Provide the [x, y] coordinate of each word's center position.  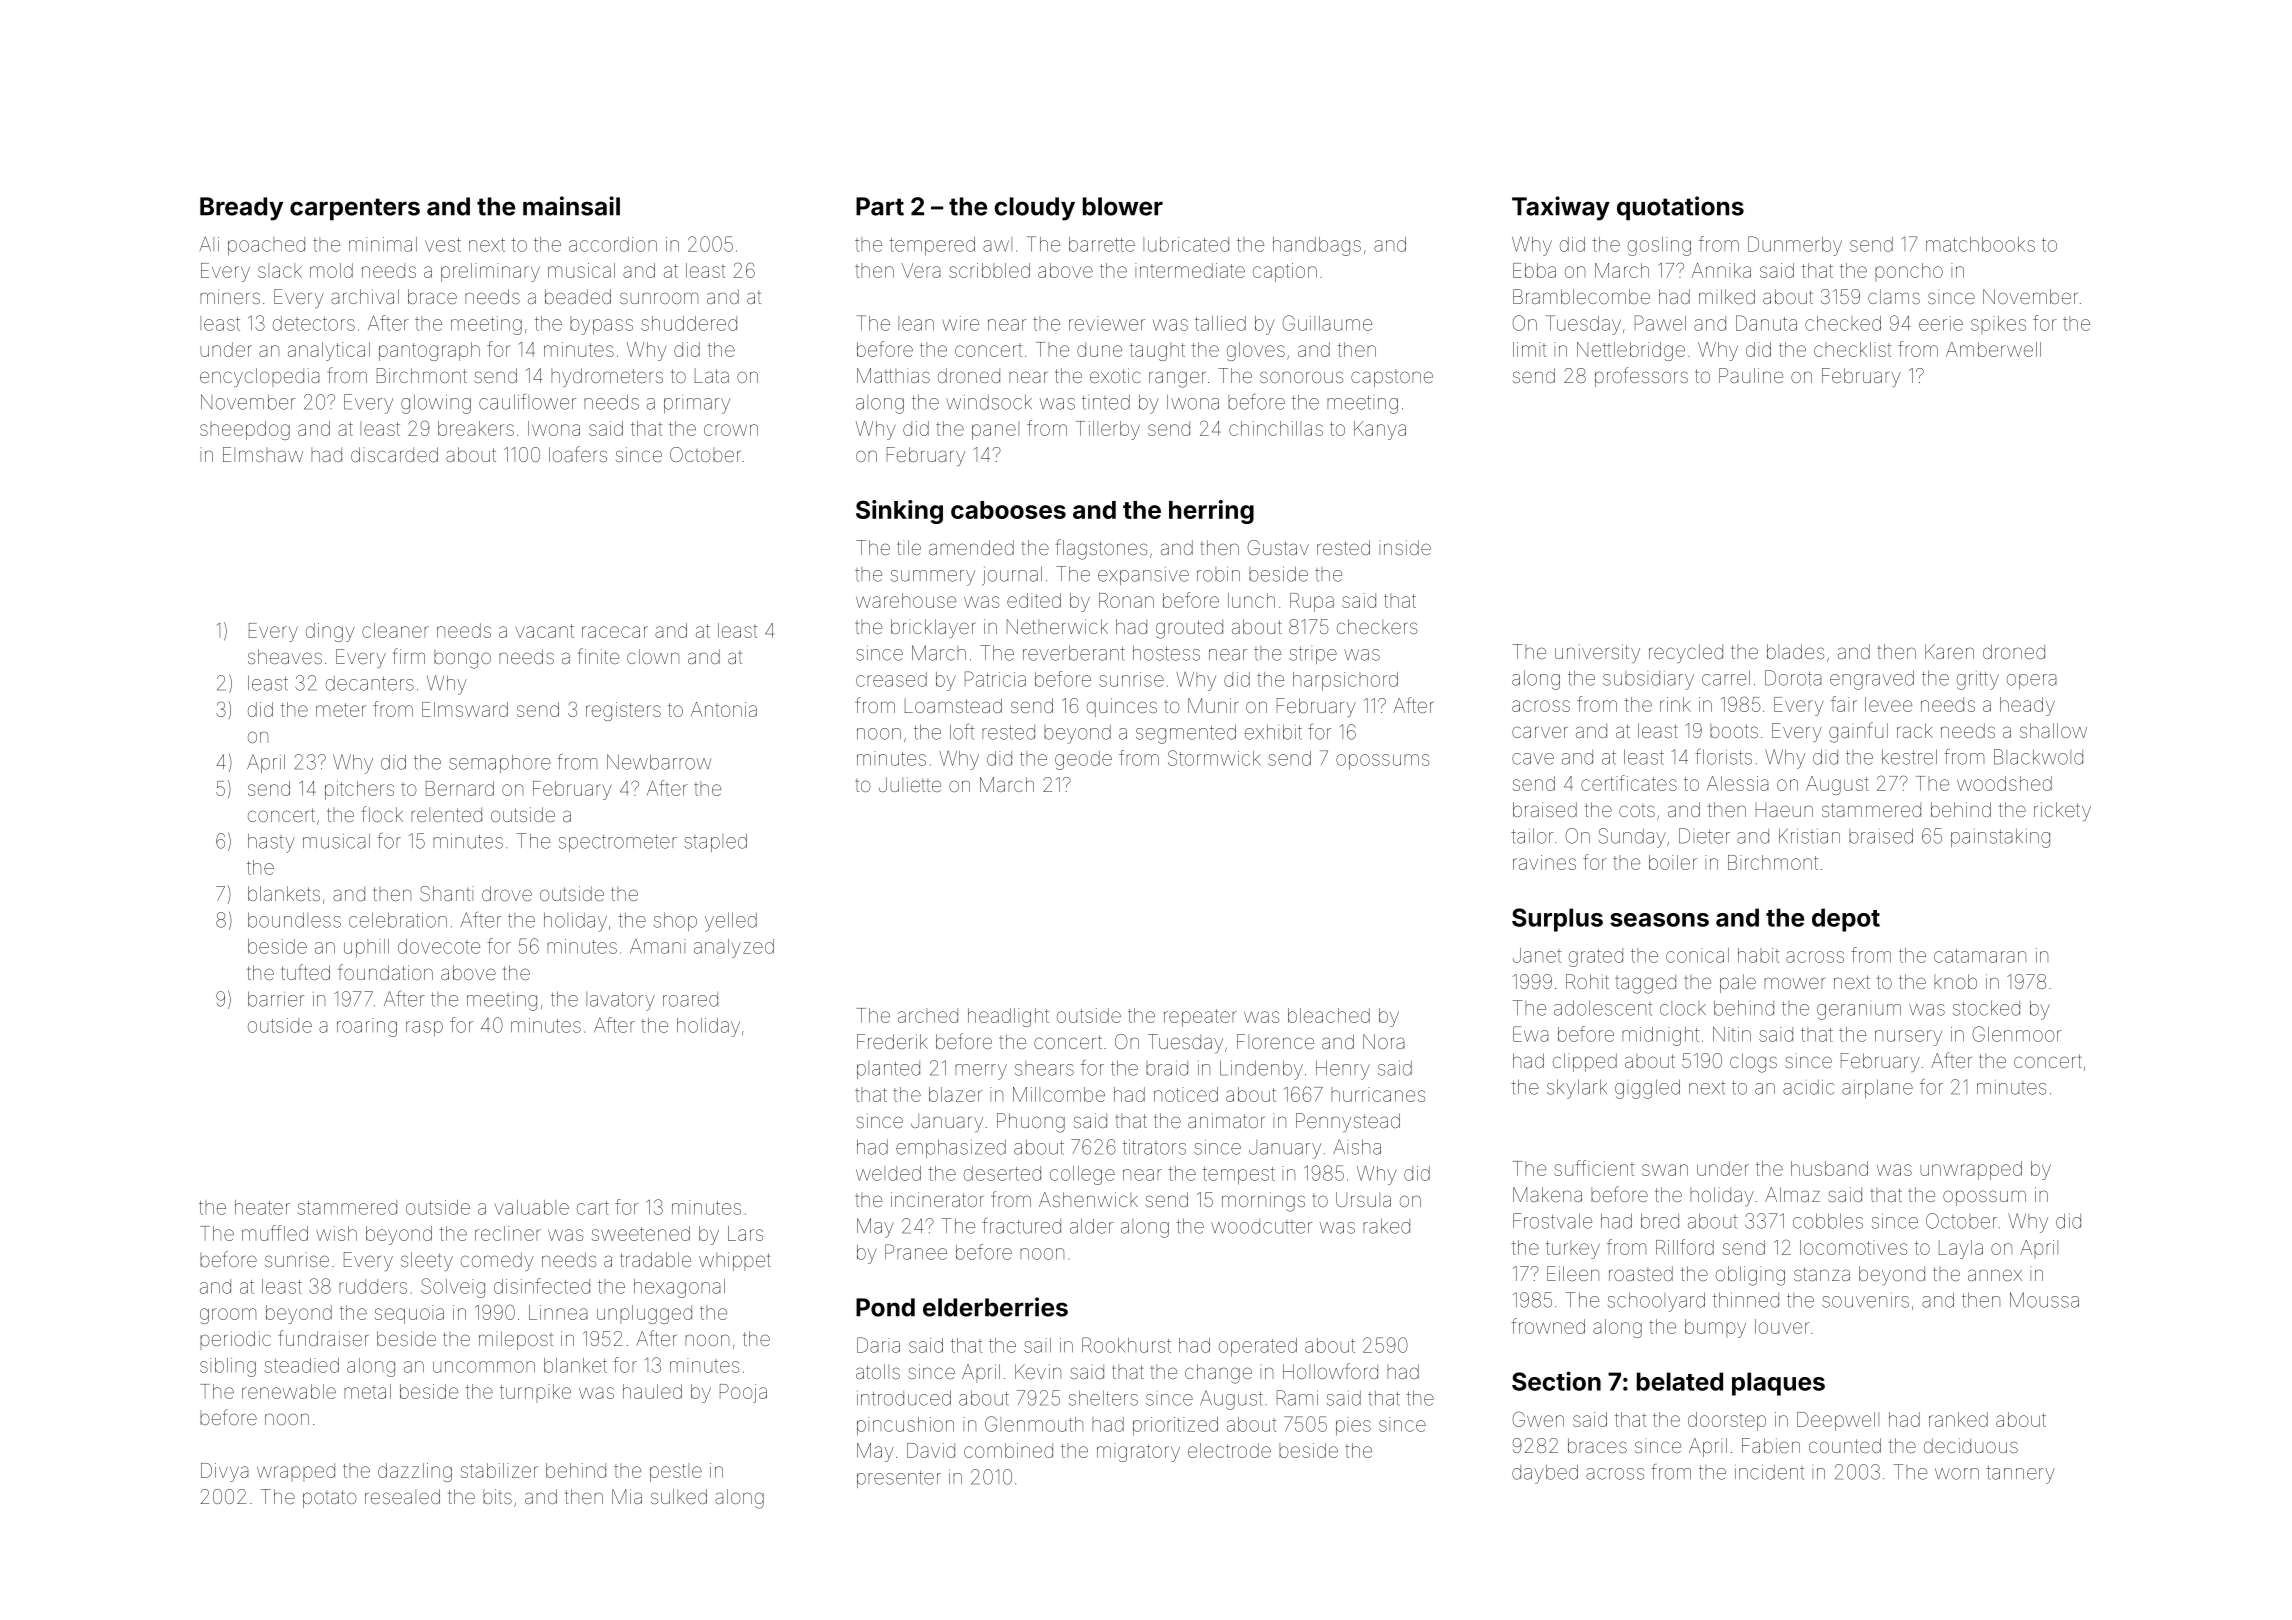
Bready [241, 209]
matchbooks [1980, 244]
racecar [615, 632]
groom [228, 1316]
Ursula [1363, 1199]
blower [1123, 206]
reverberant [1074, 653]
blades [1795, 651]
